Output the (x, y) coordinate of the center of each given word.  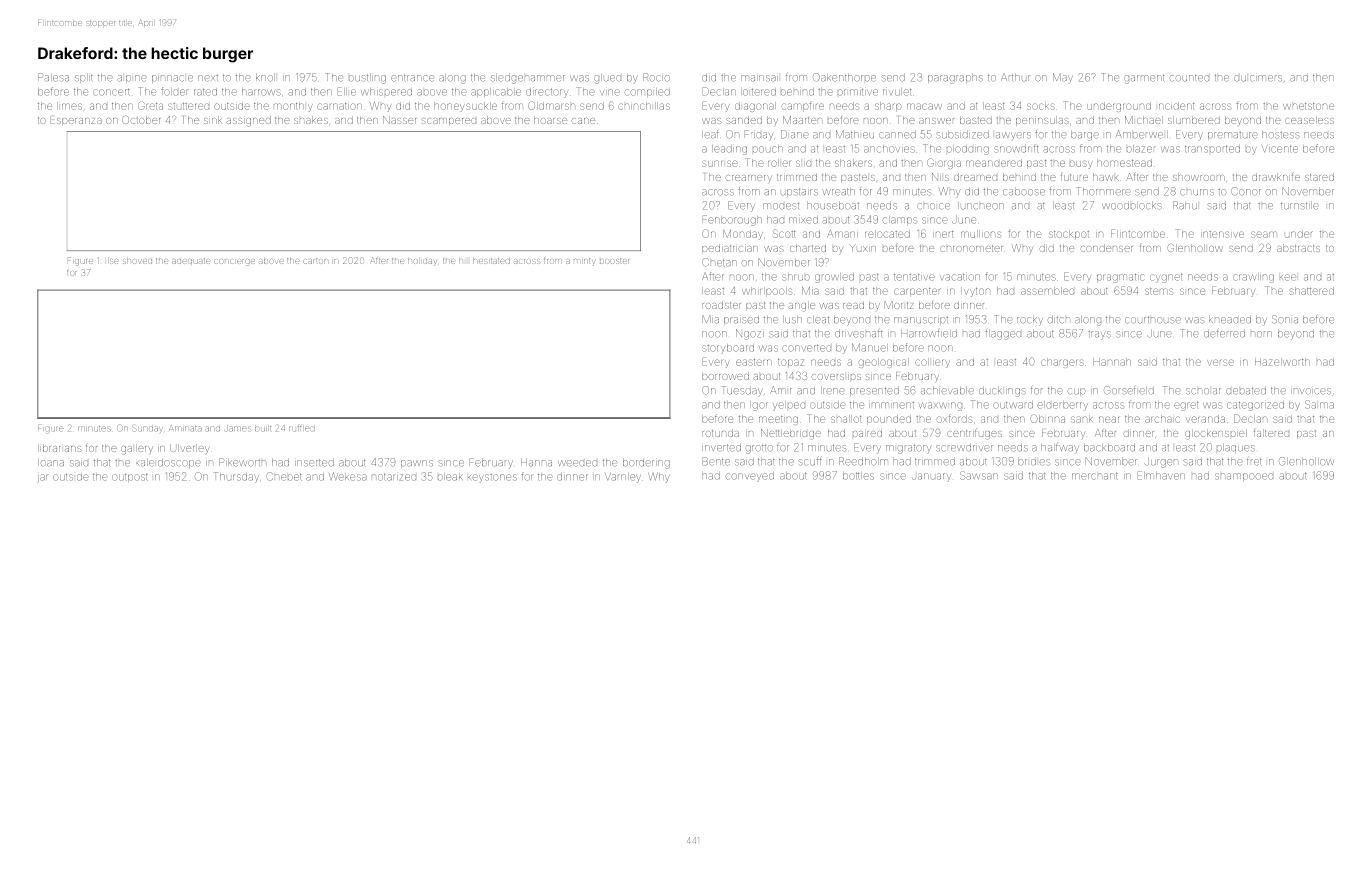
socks (1041, 106)
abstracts (1298, 248)
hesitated (491, 261)
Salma (1319, 404)
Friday (759, 135)
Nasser (399, 120)
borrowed (725, 376)
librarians (60, 448)
